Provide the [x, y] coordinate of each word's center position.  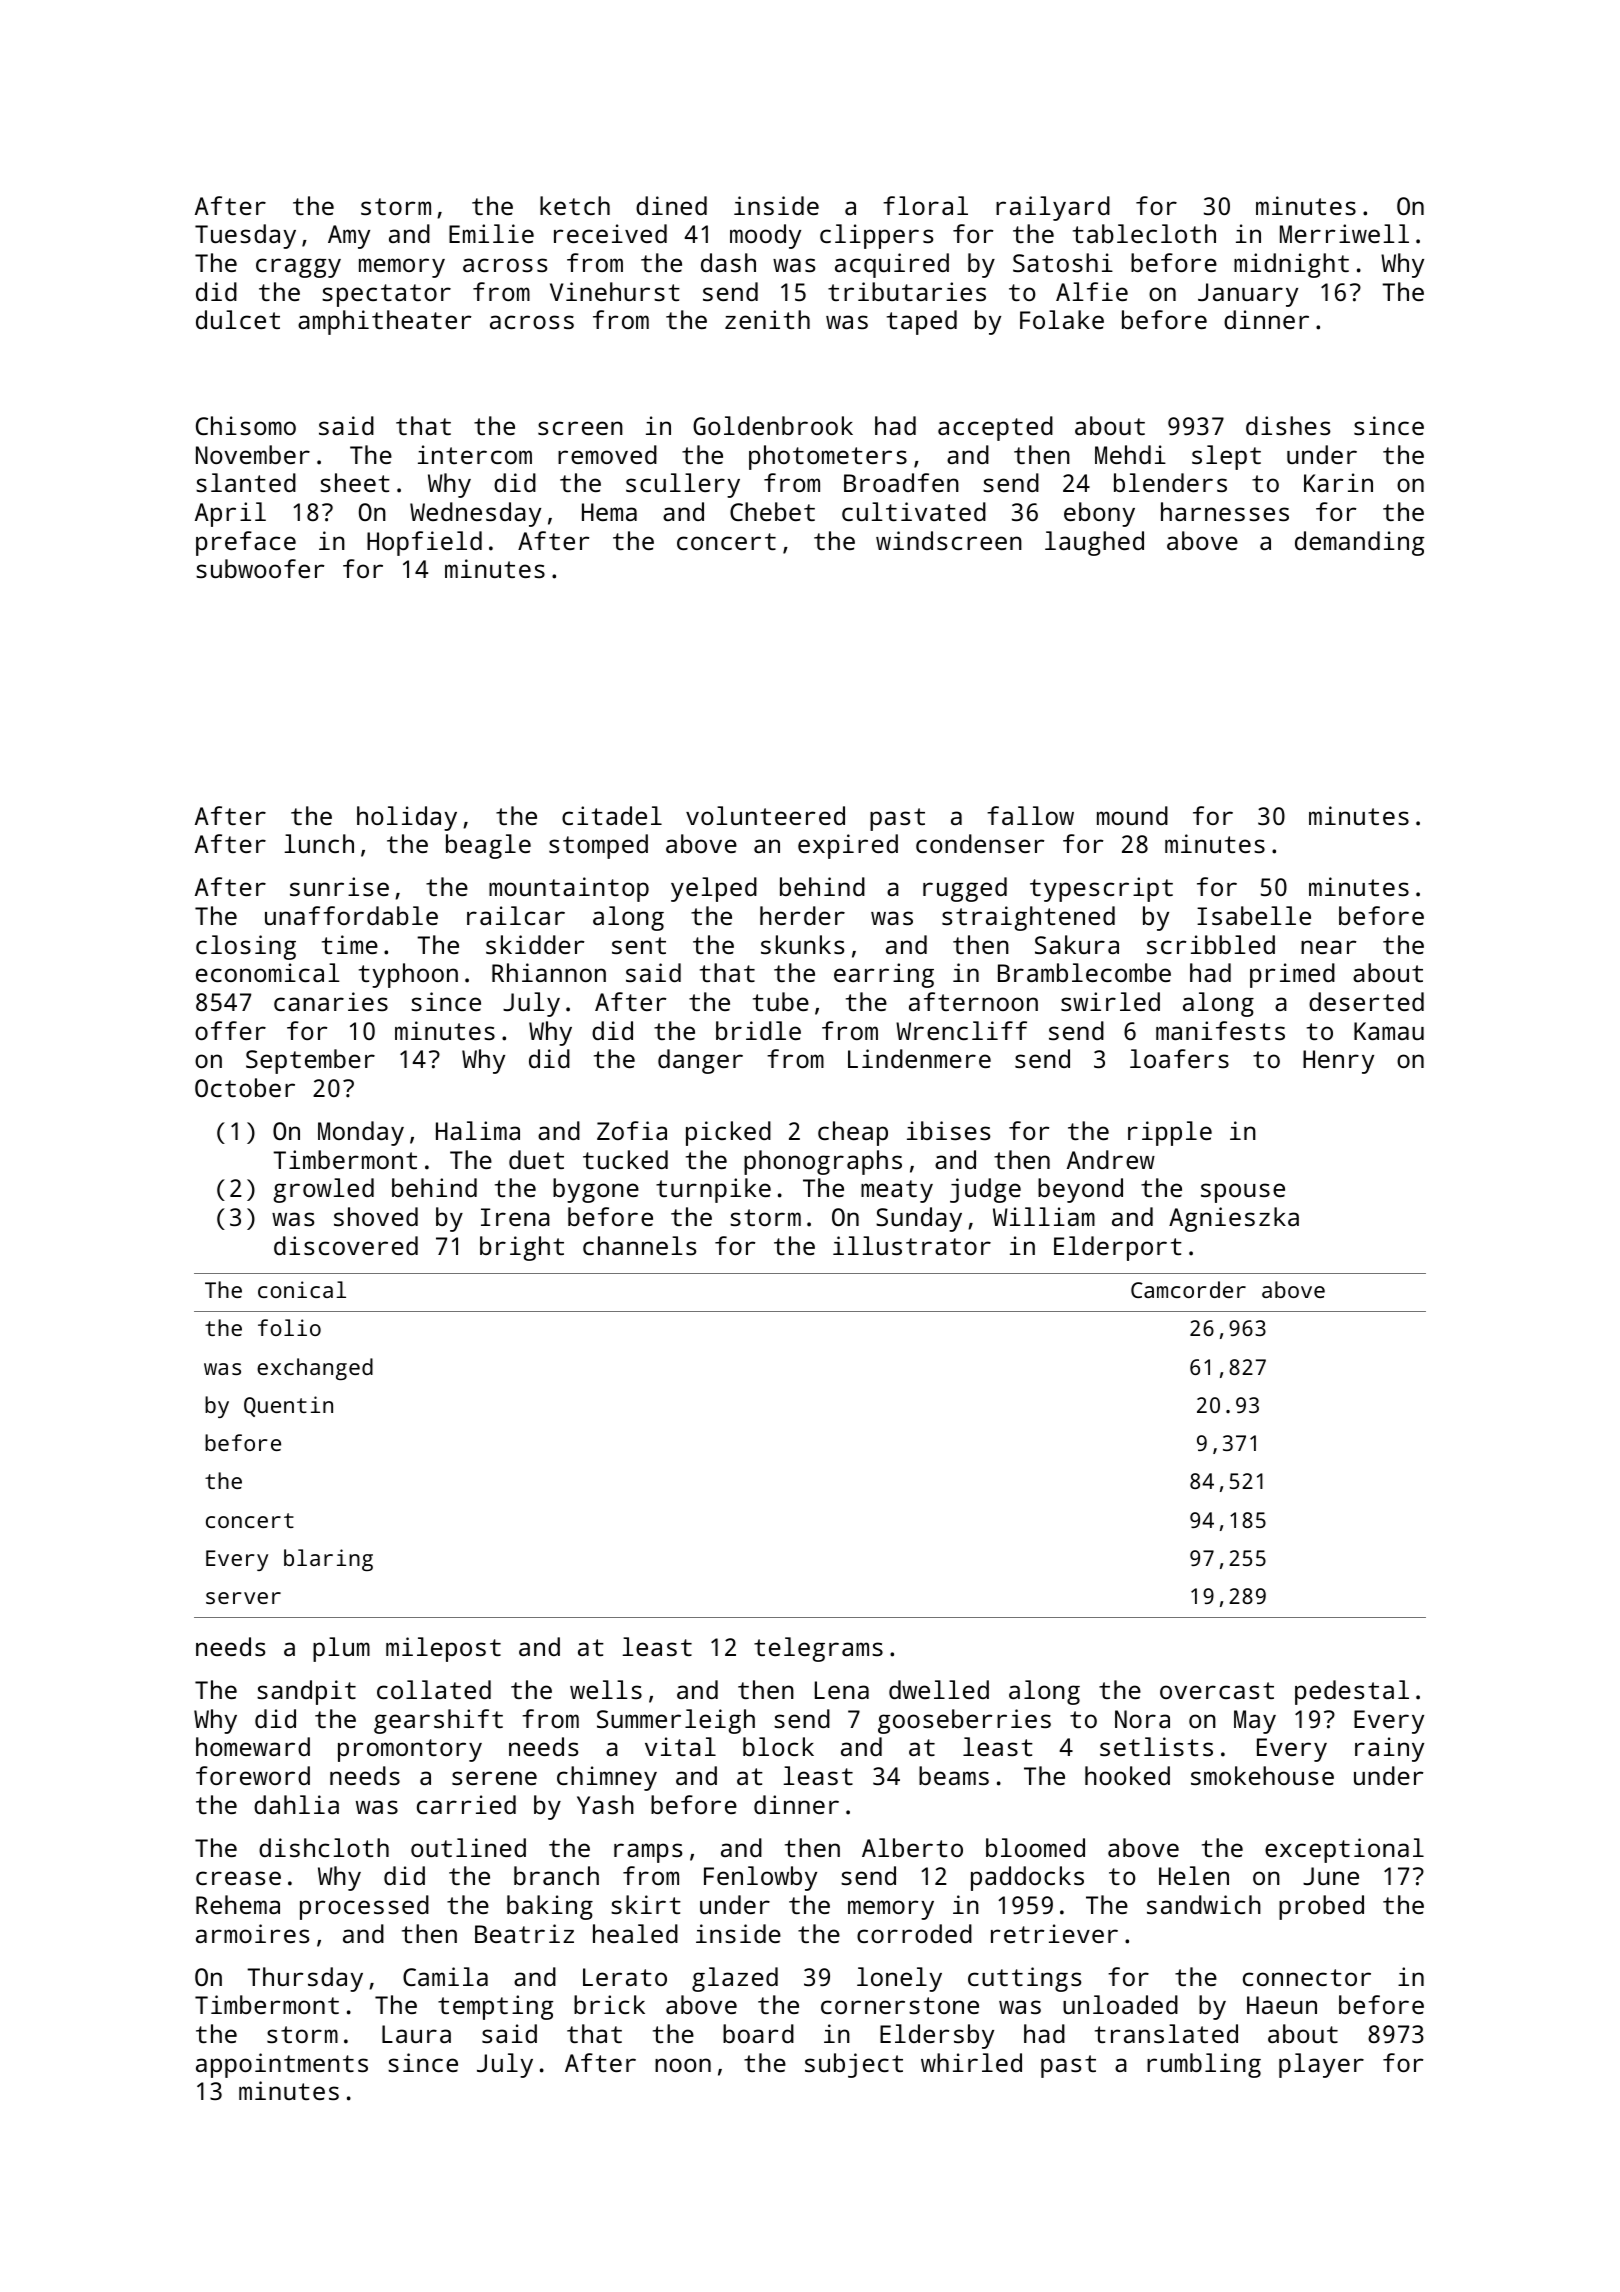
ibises [948, 1130]
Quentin [288, 1406]
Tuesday [245, 236]
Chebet [772, 511]
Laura [416, 2034]
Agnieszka [1234, 1219]
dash [728, 262]
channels [639, 1245]
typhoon [408, 975]
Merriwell [1344, 233]
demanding [1359, 543]
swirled [1110, 1001]
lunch [319, 843]
